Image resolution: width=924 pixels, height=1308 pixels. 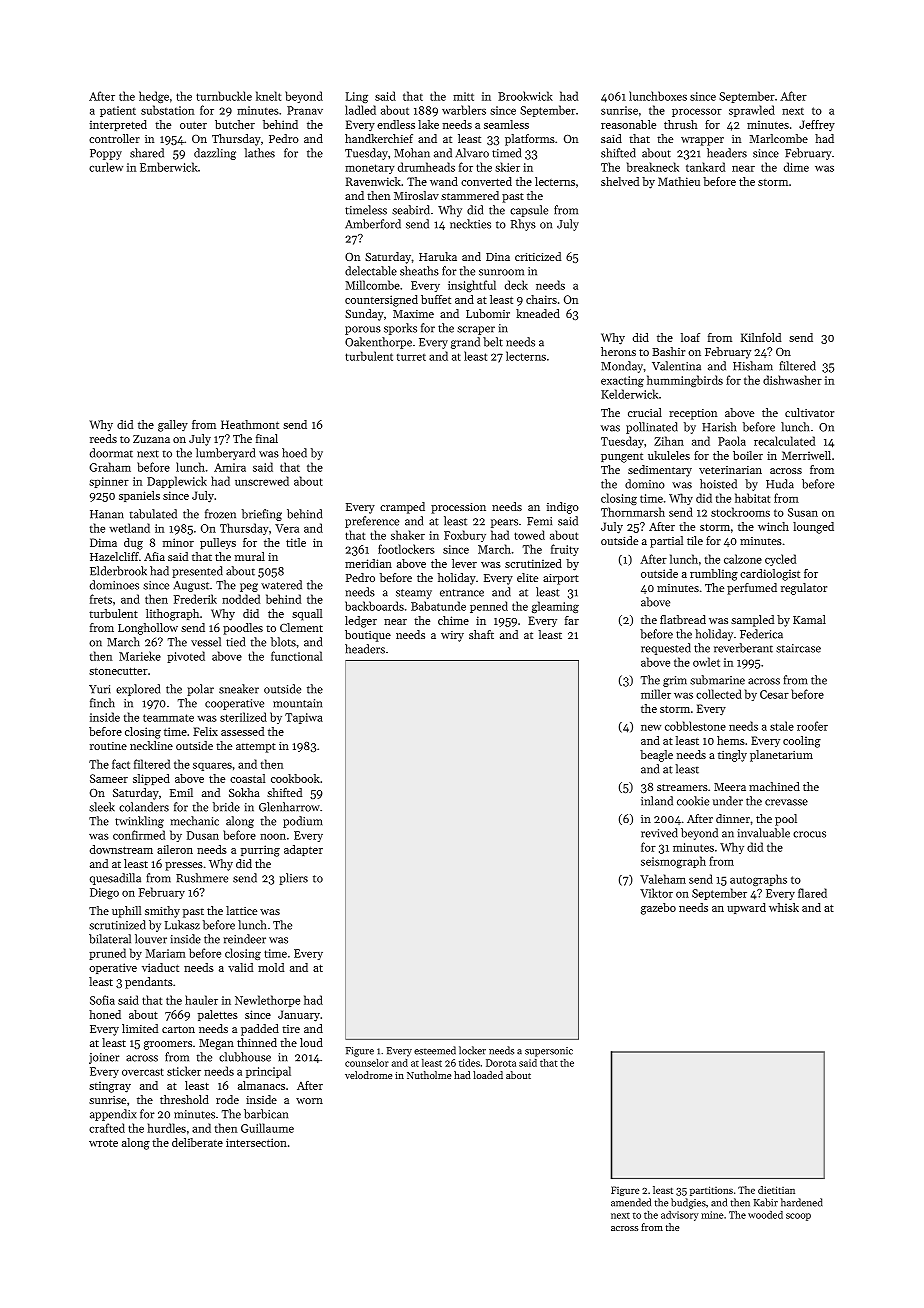 I want to click on loaded, so click(x=488, y=1075).
